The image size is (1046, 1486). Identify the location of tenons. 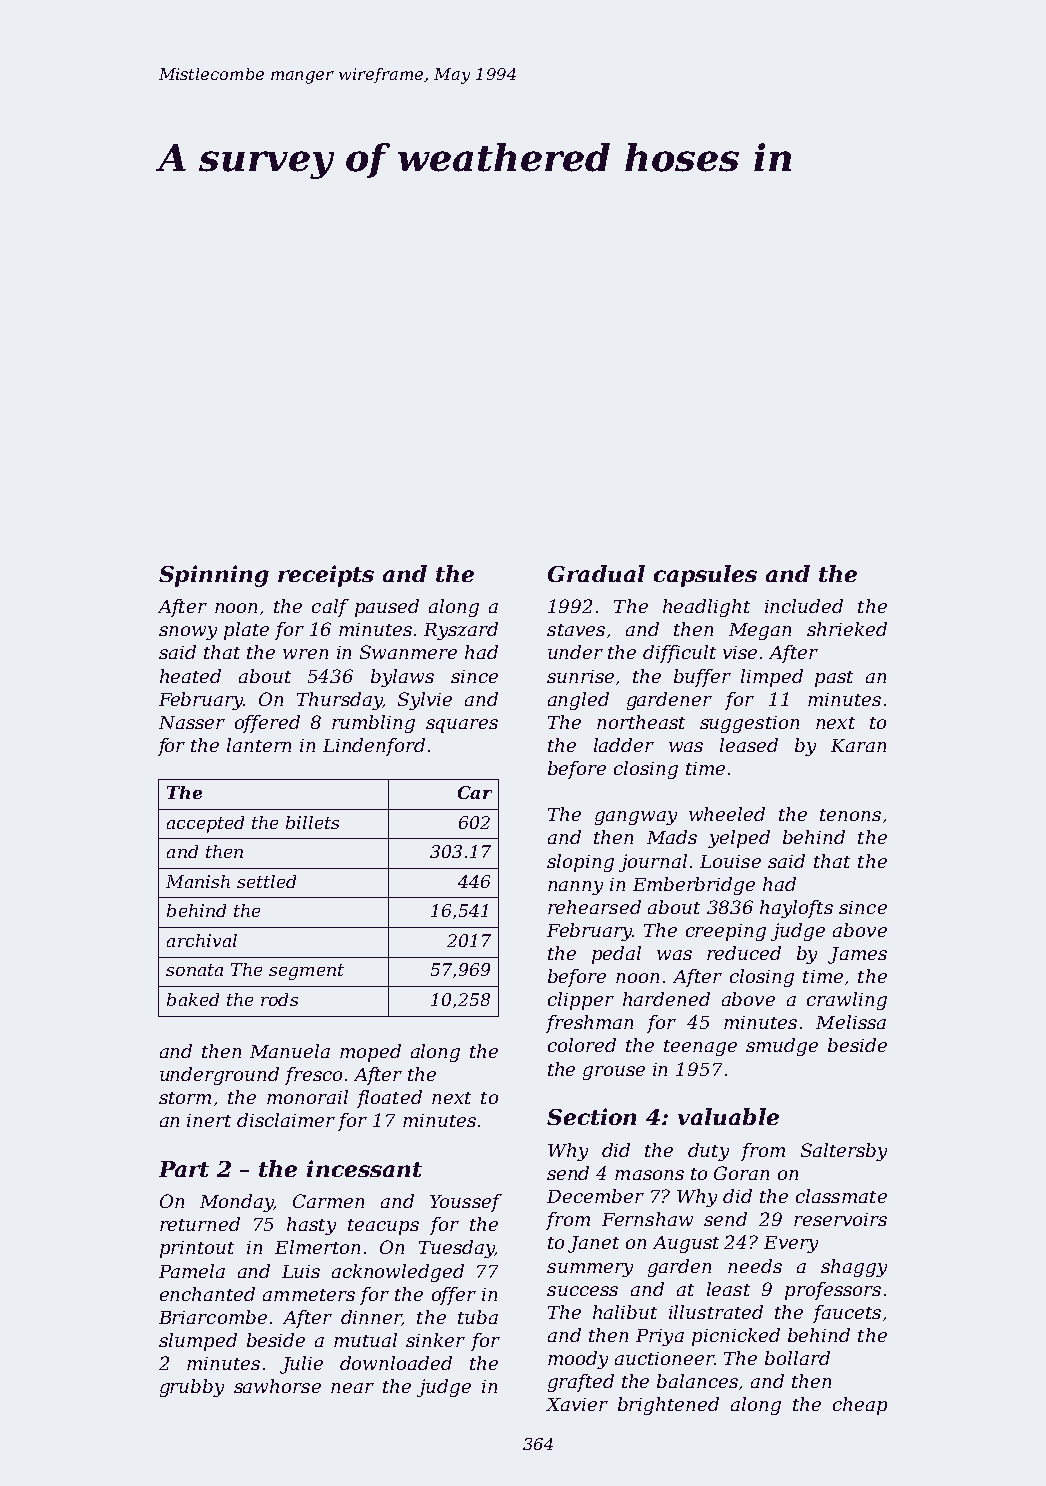
(850, 815).
